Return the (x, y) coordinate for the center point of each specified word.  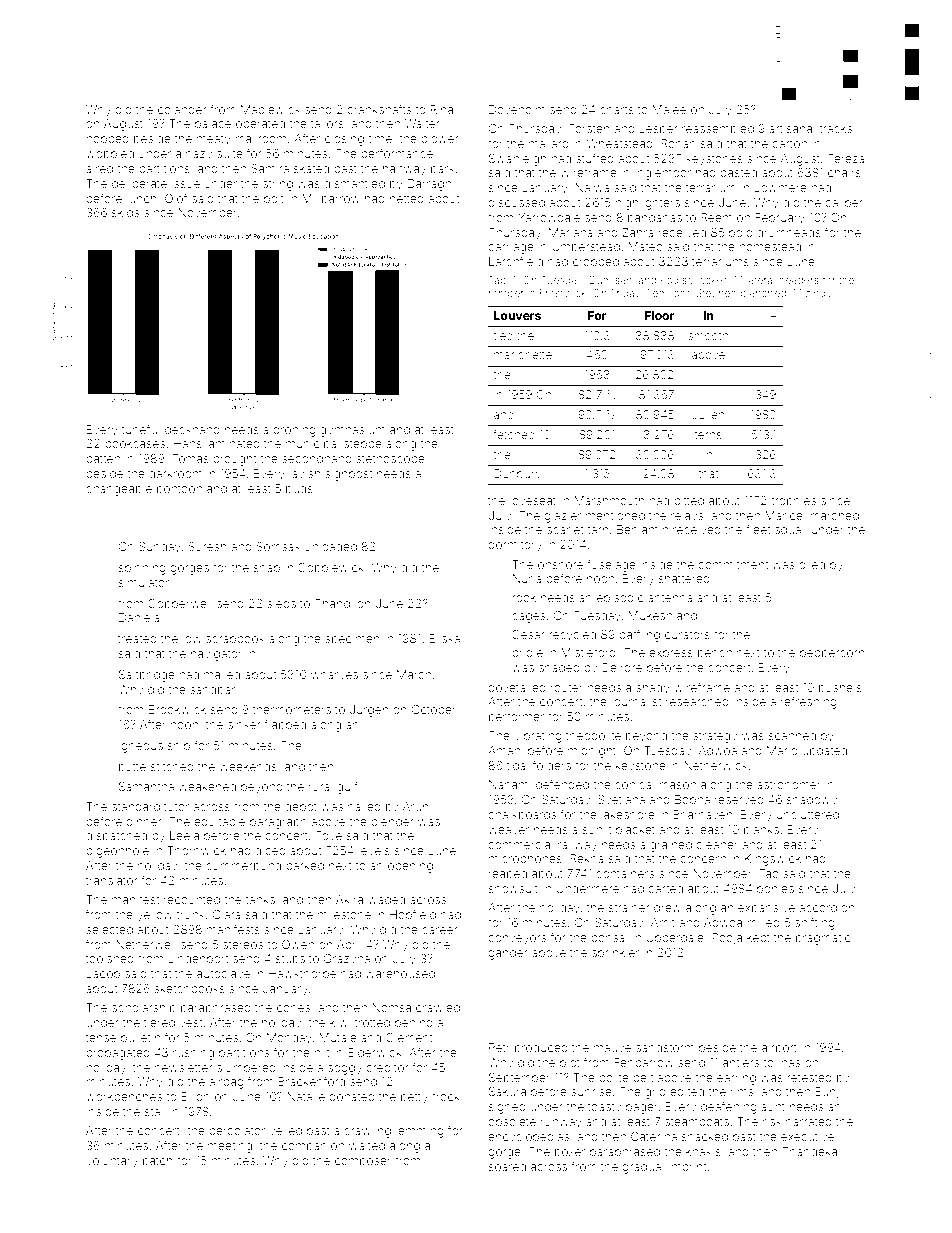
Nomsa (391, 1007)
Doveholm (517, 109)
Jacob (103, 973)
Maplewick (271, 110)
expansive (766, 909)
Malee (669, 109)
